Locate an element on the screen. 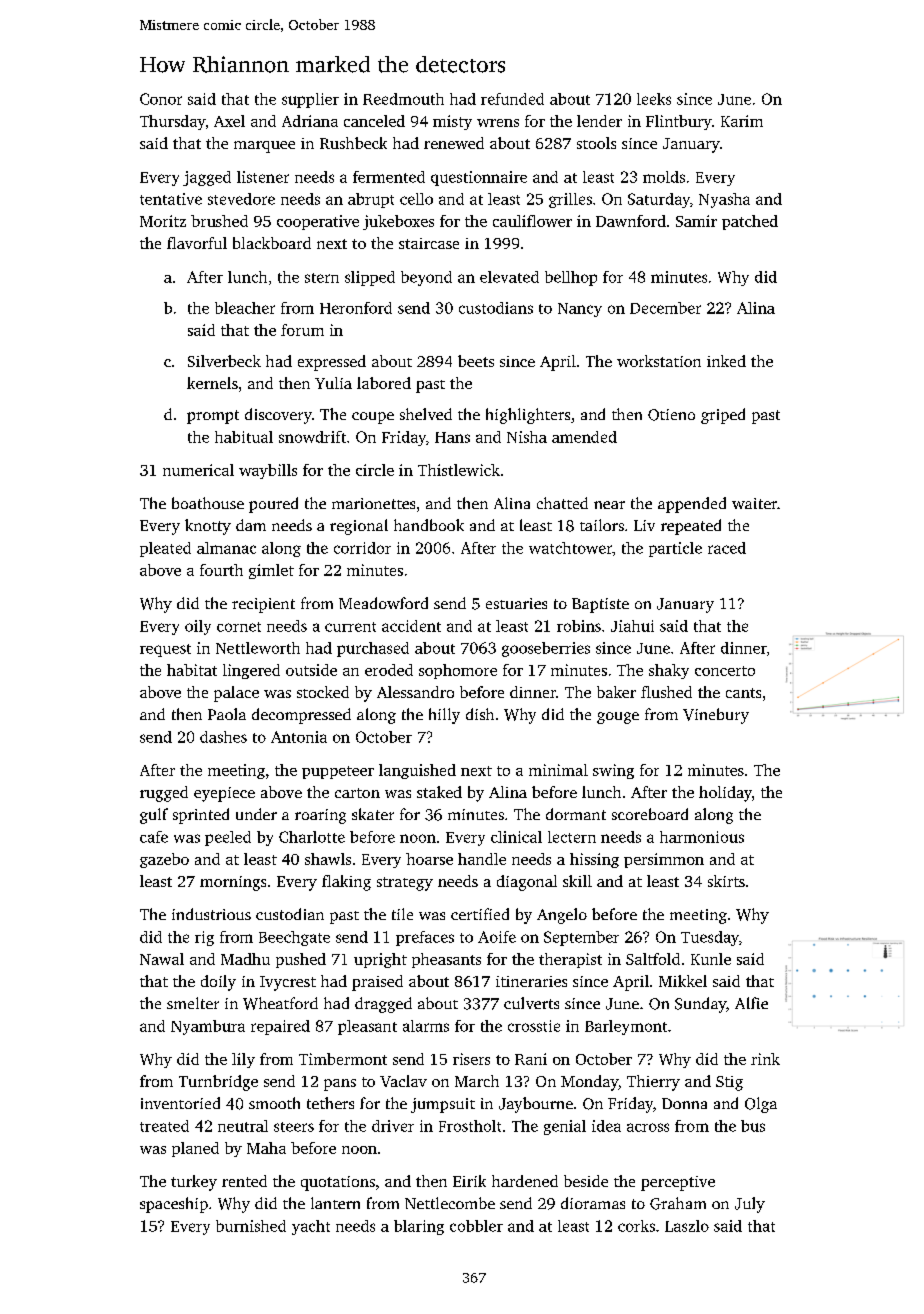 The image size is (924, 1314). Laszlo is located at coordinates (687, 1226).
